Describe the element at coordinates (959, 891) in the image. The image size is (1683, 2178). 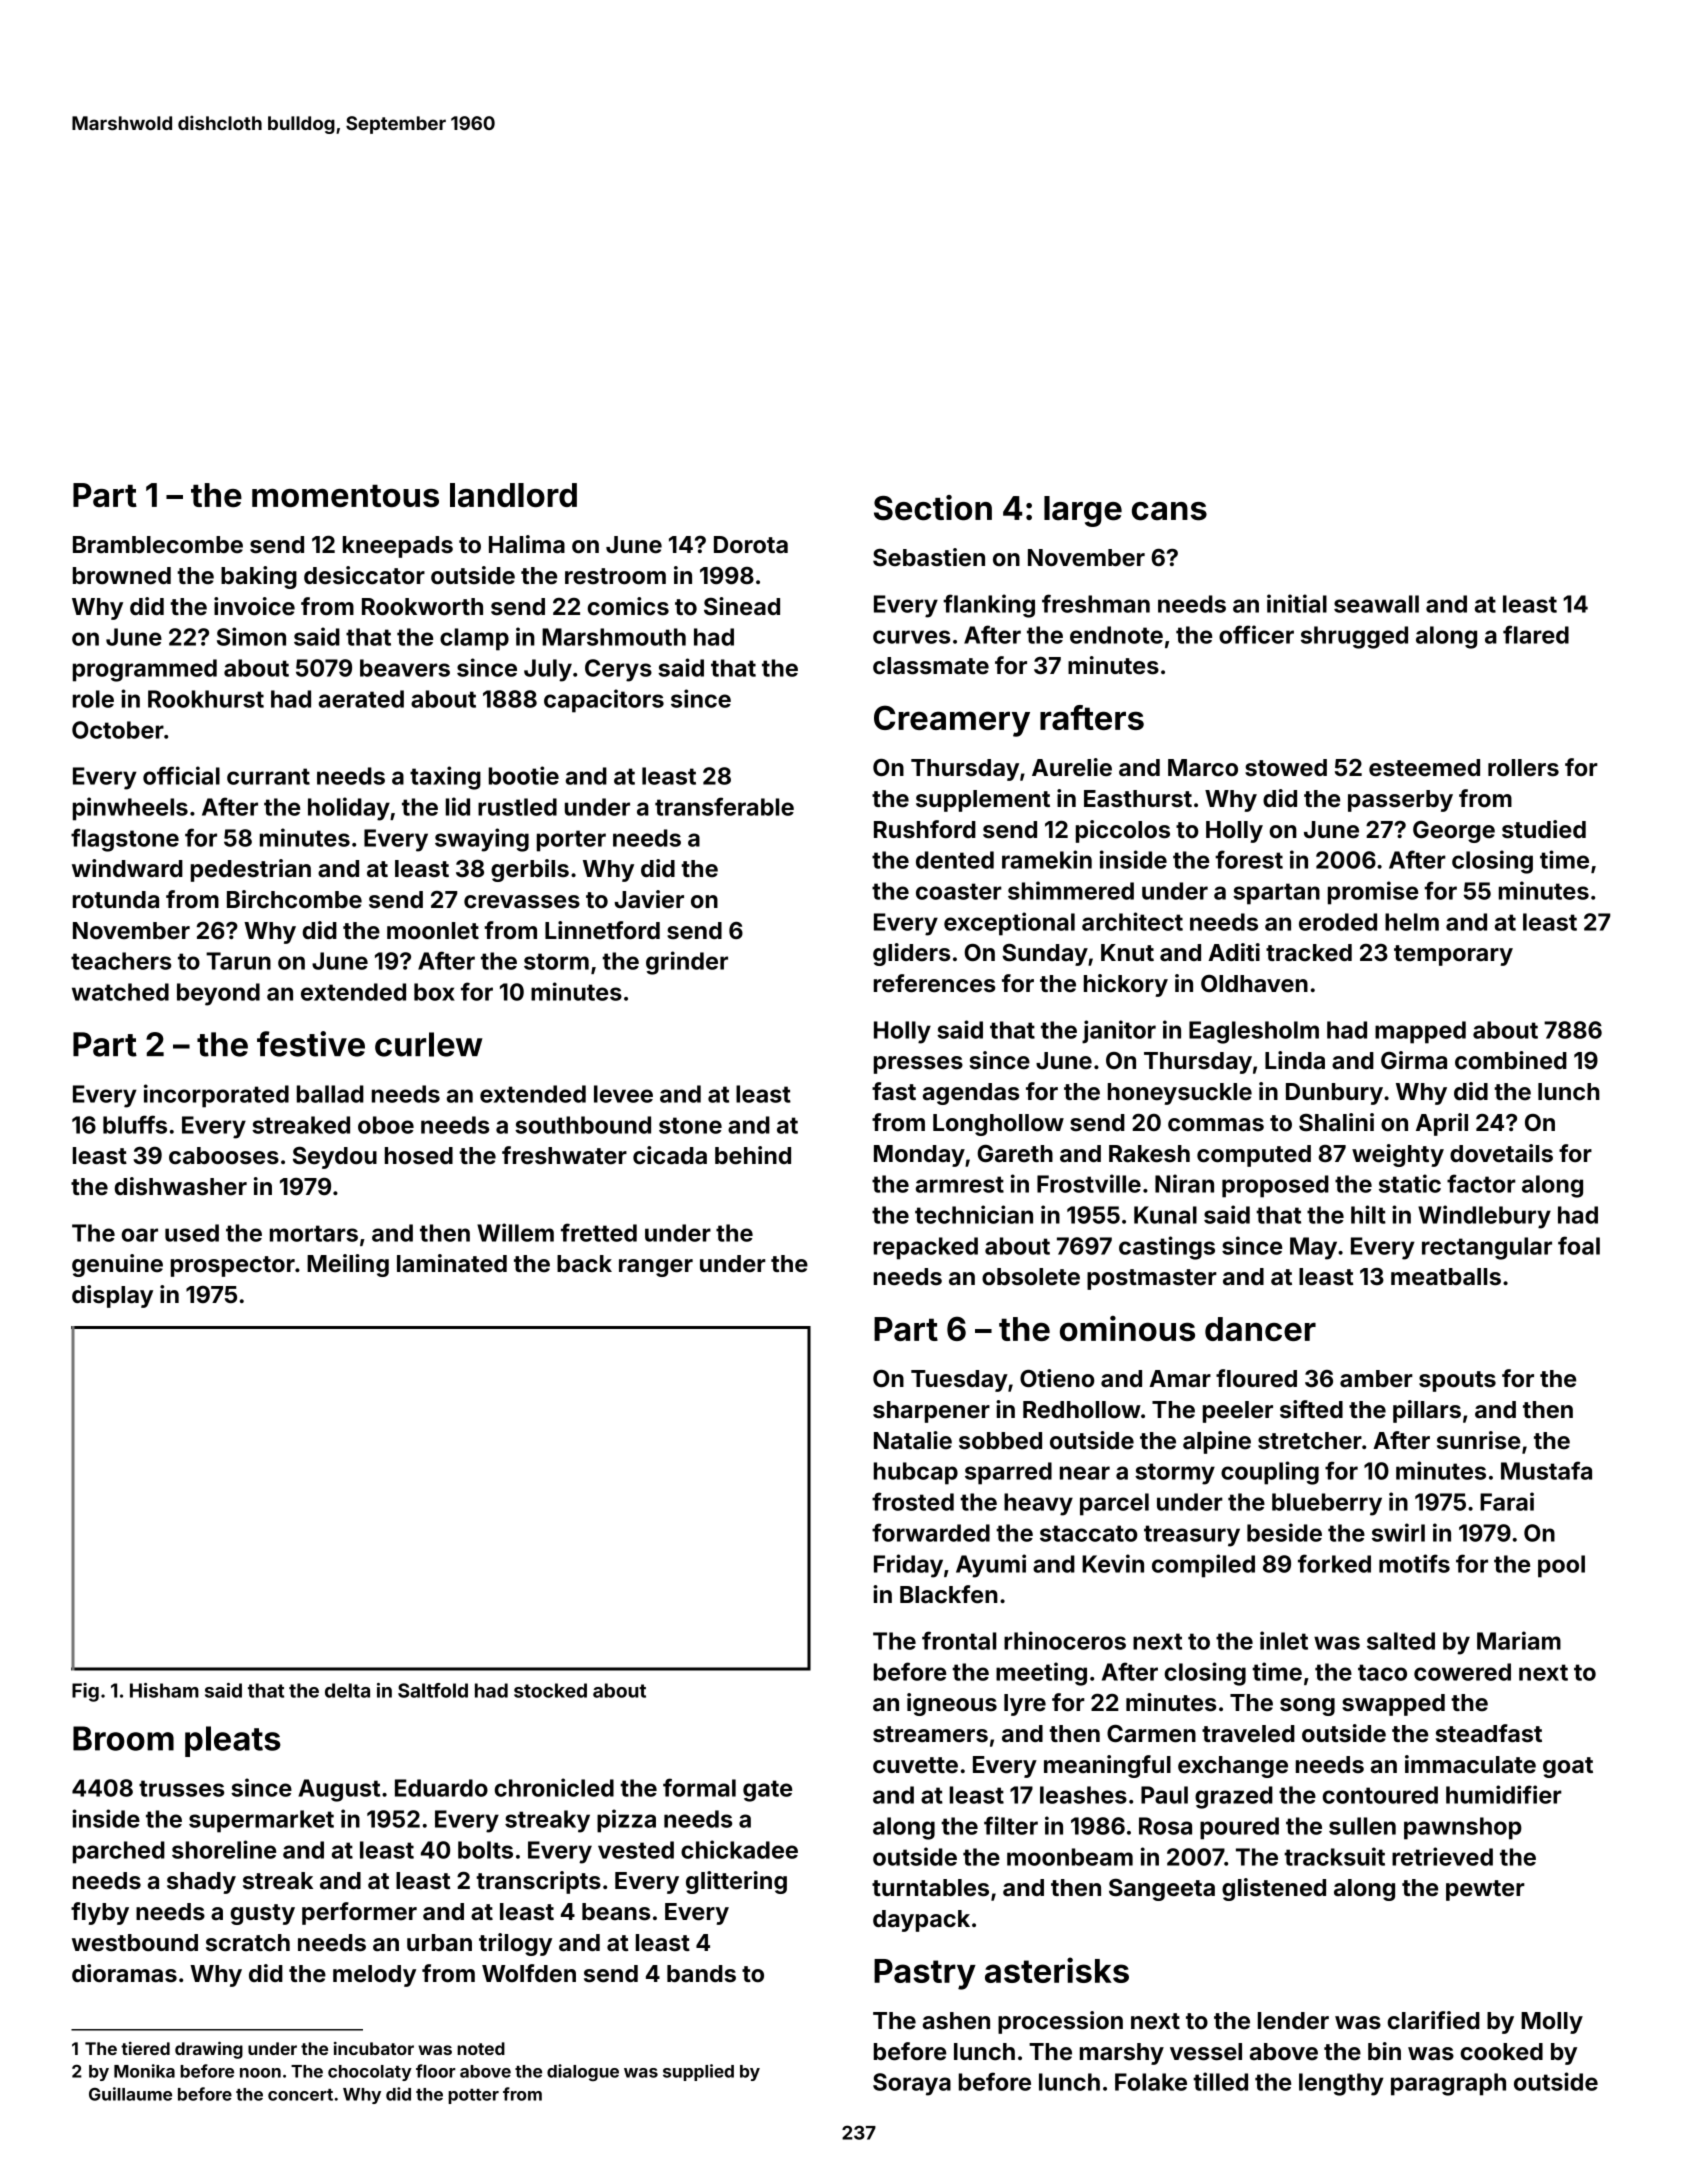
I see `coaster` at that location.
